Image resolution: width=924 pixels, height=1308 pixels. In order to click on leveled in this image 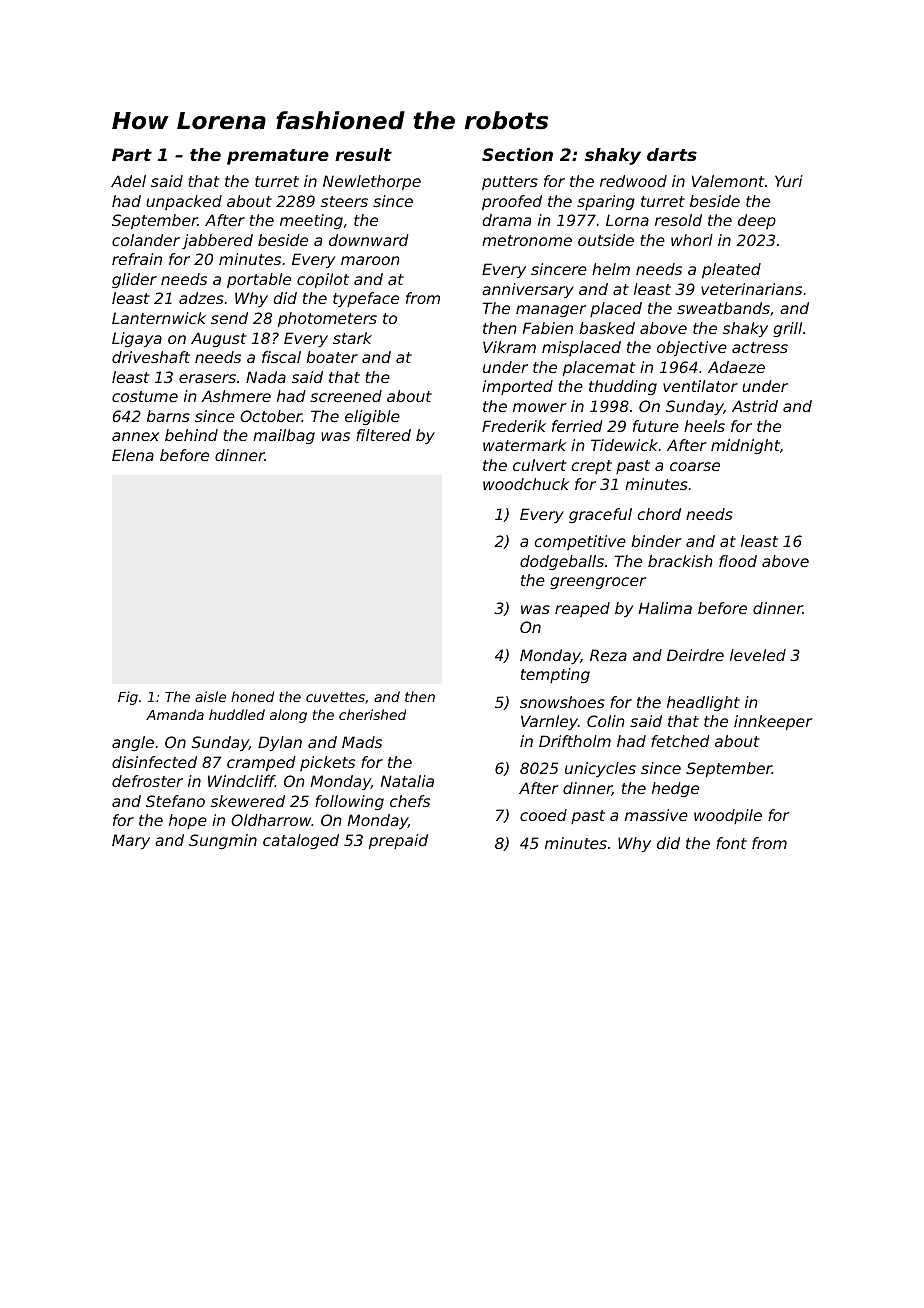, I will do `click(758, 655)`.
